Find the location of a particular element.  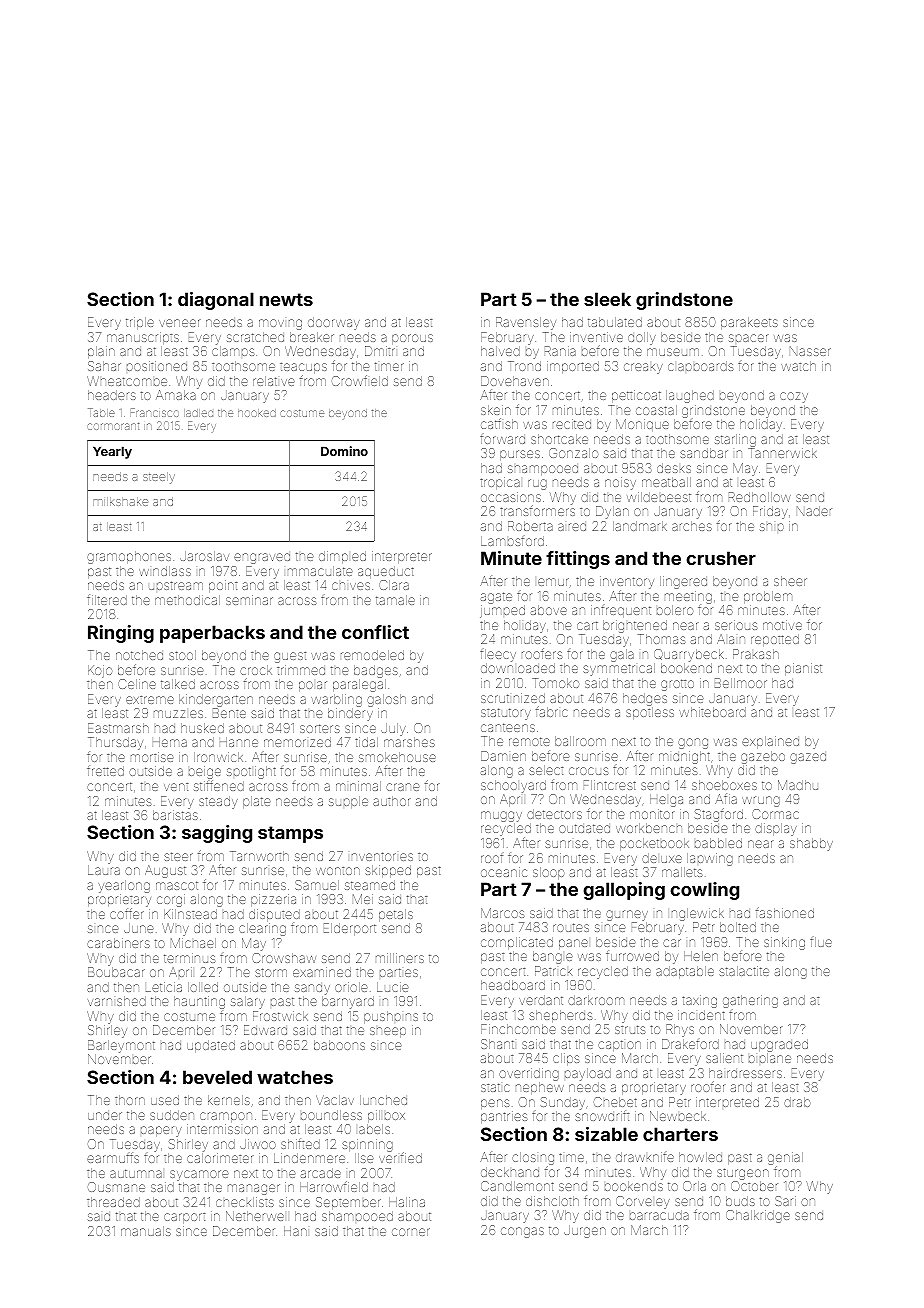

deluxe is located at coordinates (662, 858).
